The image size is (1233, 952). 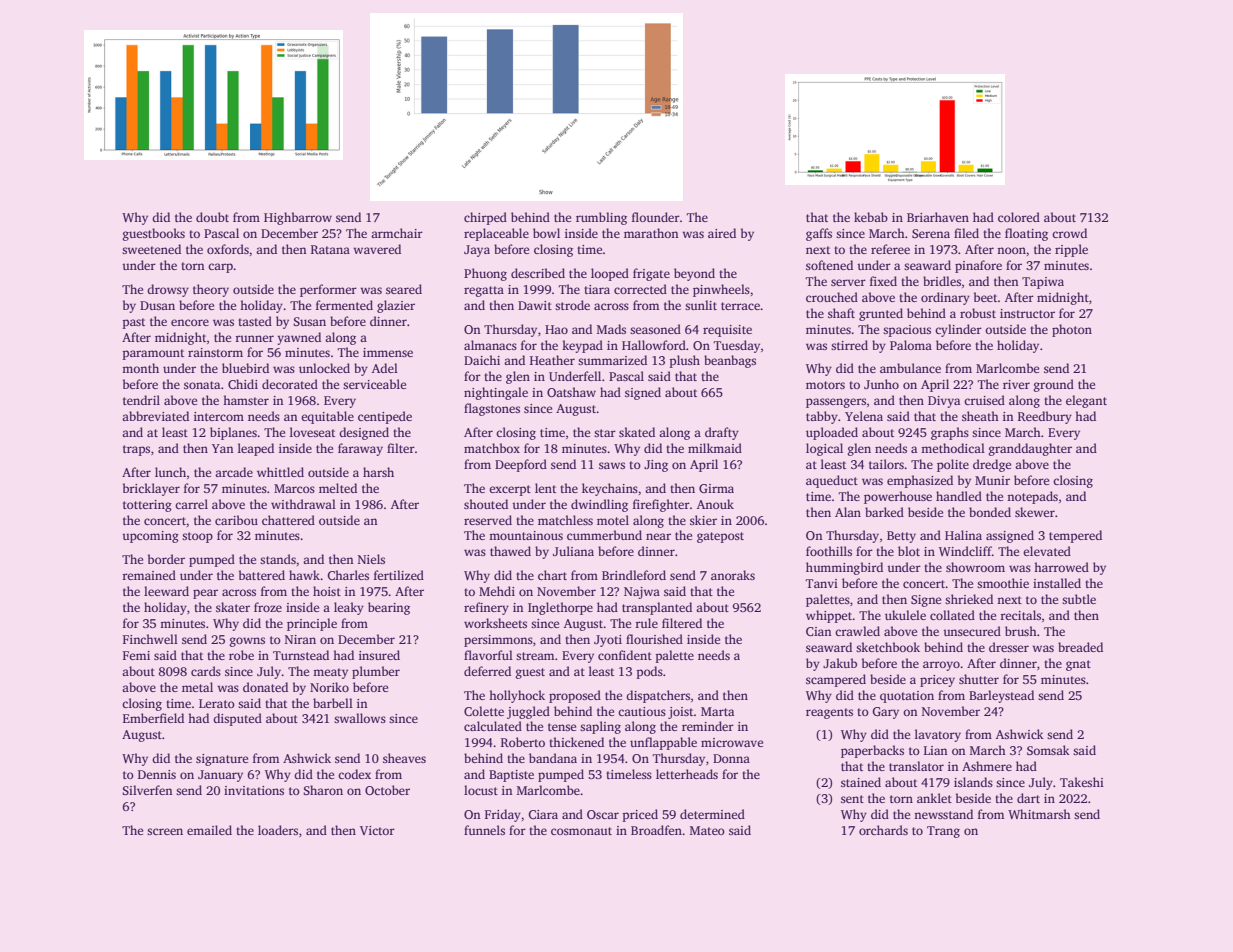 I want to click on Victor, so click(x=377, y=830).
